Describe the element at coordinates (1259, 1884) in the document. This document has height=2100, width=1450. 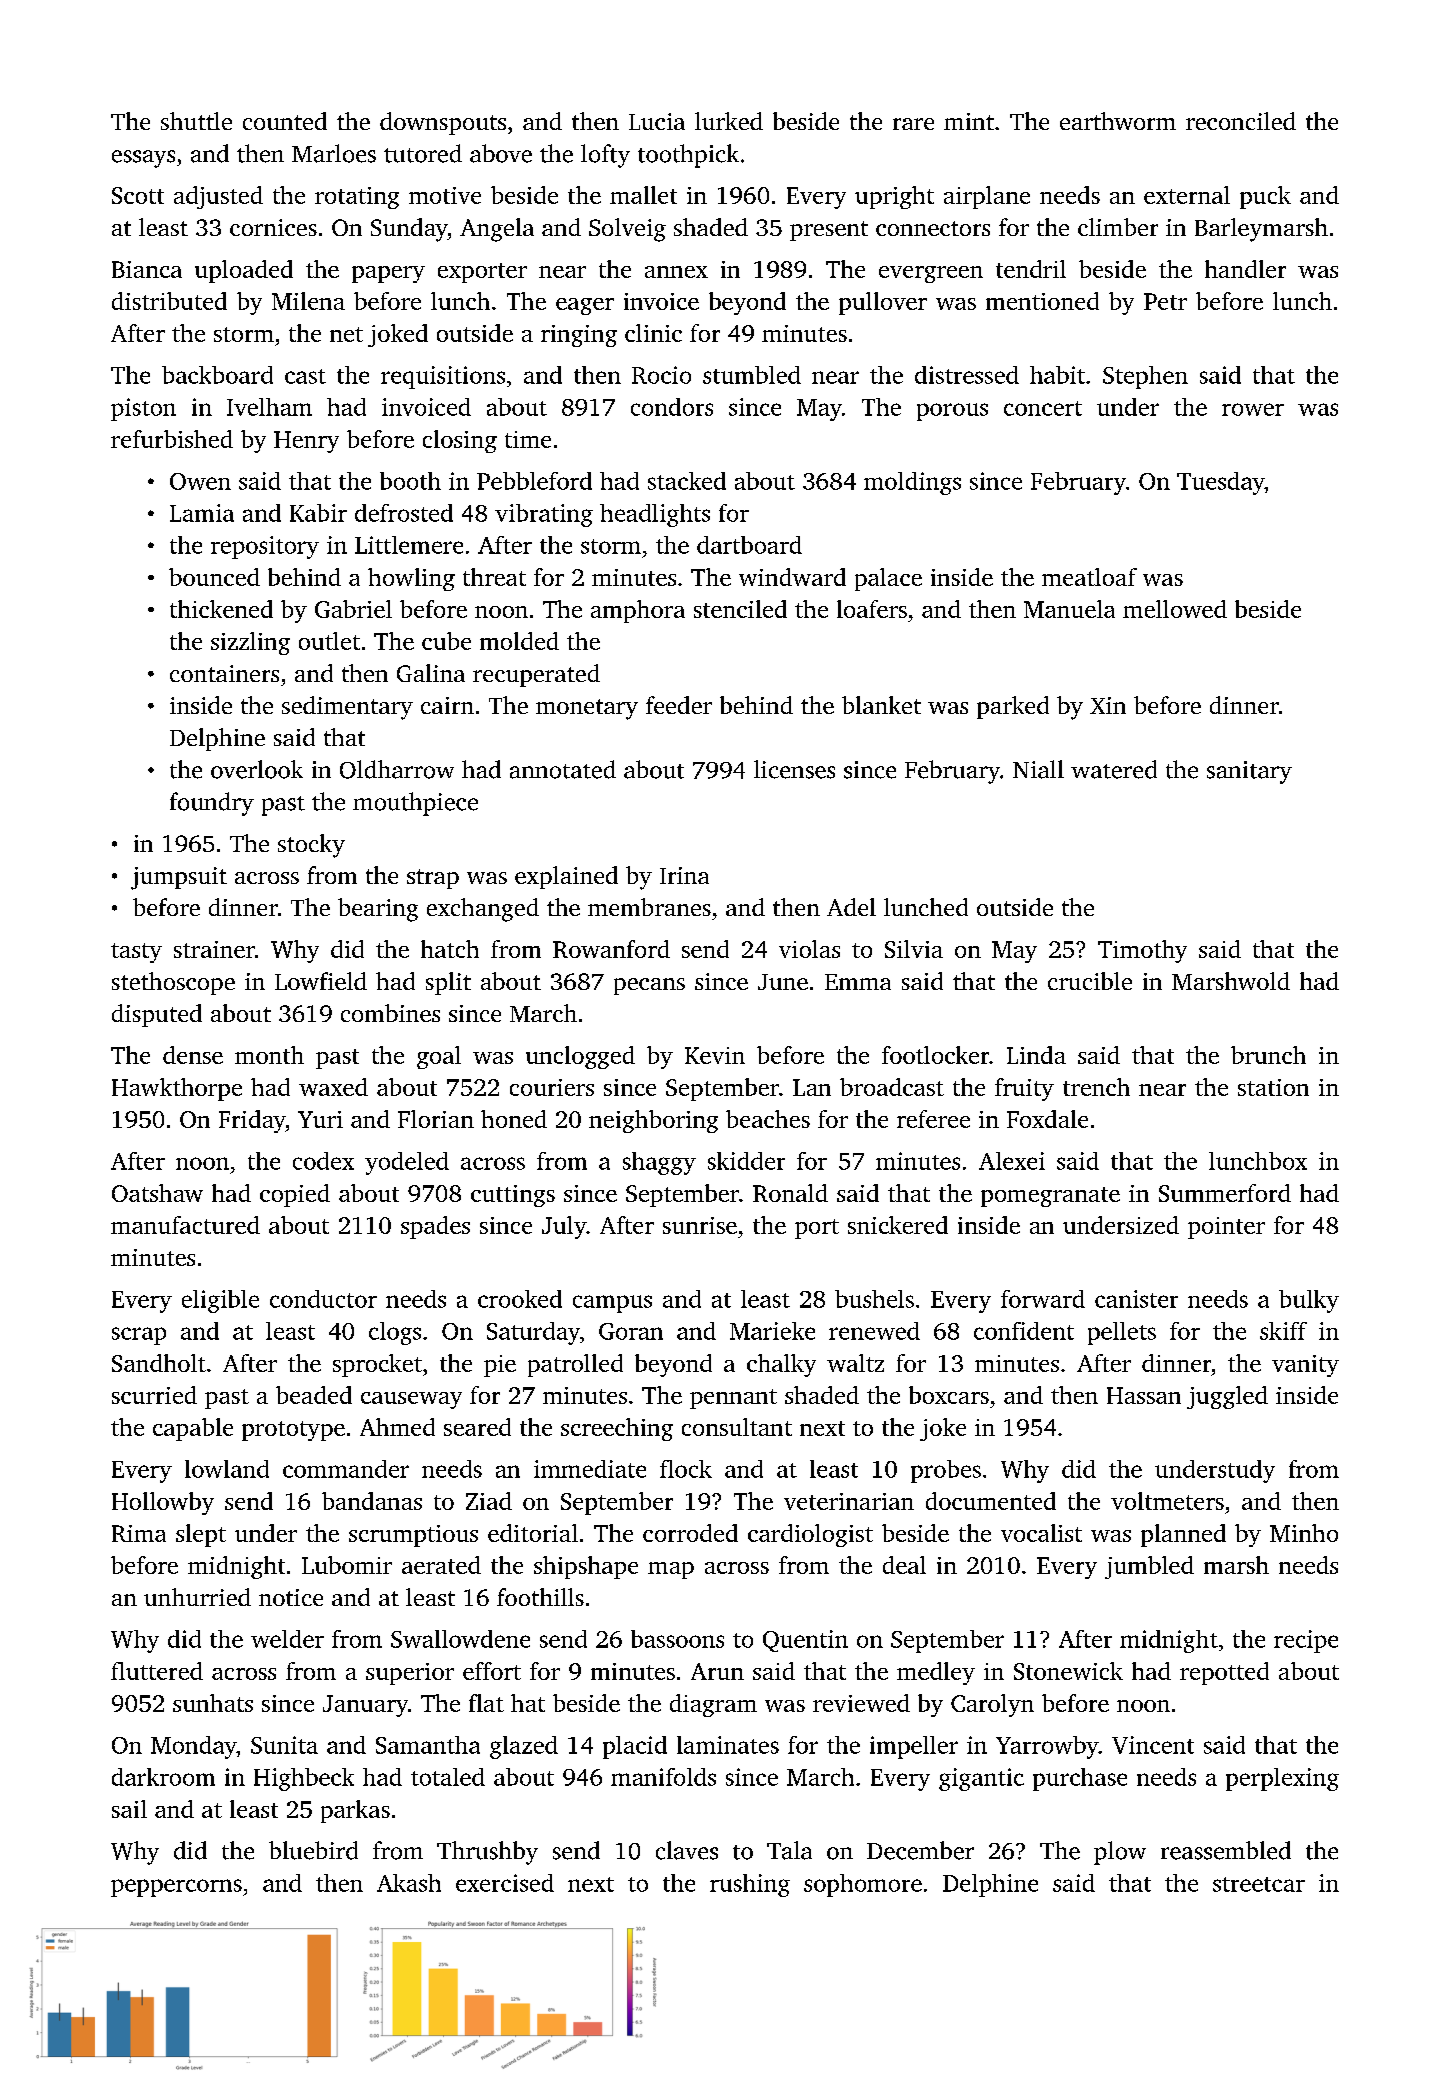
I see `streetcar` at that location.
